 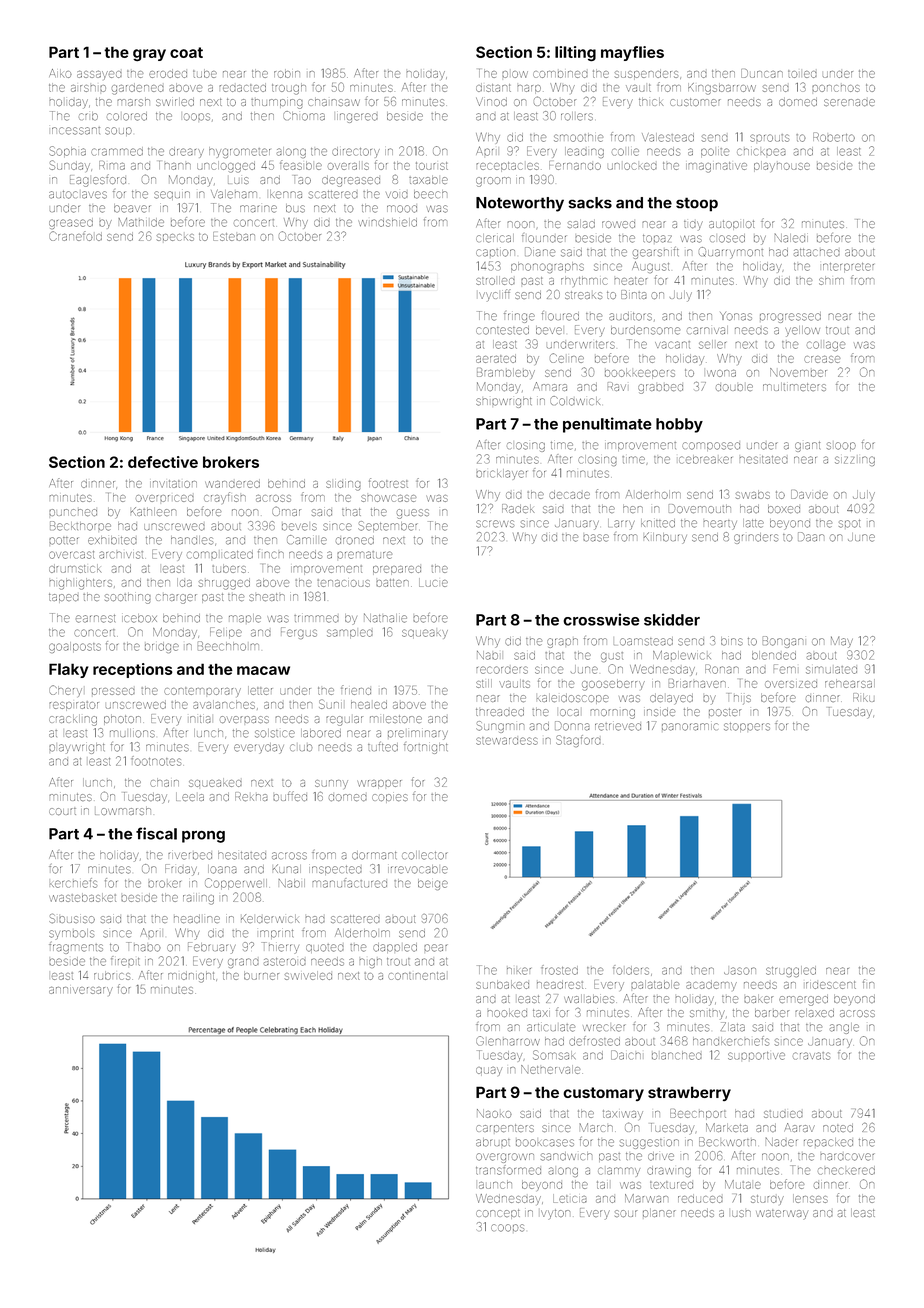 I want to click on headrest, so click(x=560, y=984).
